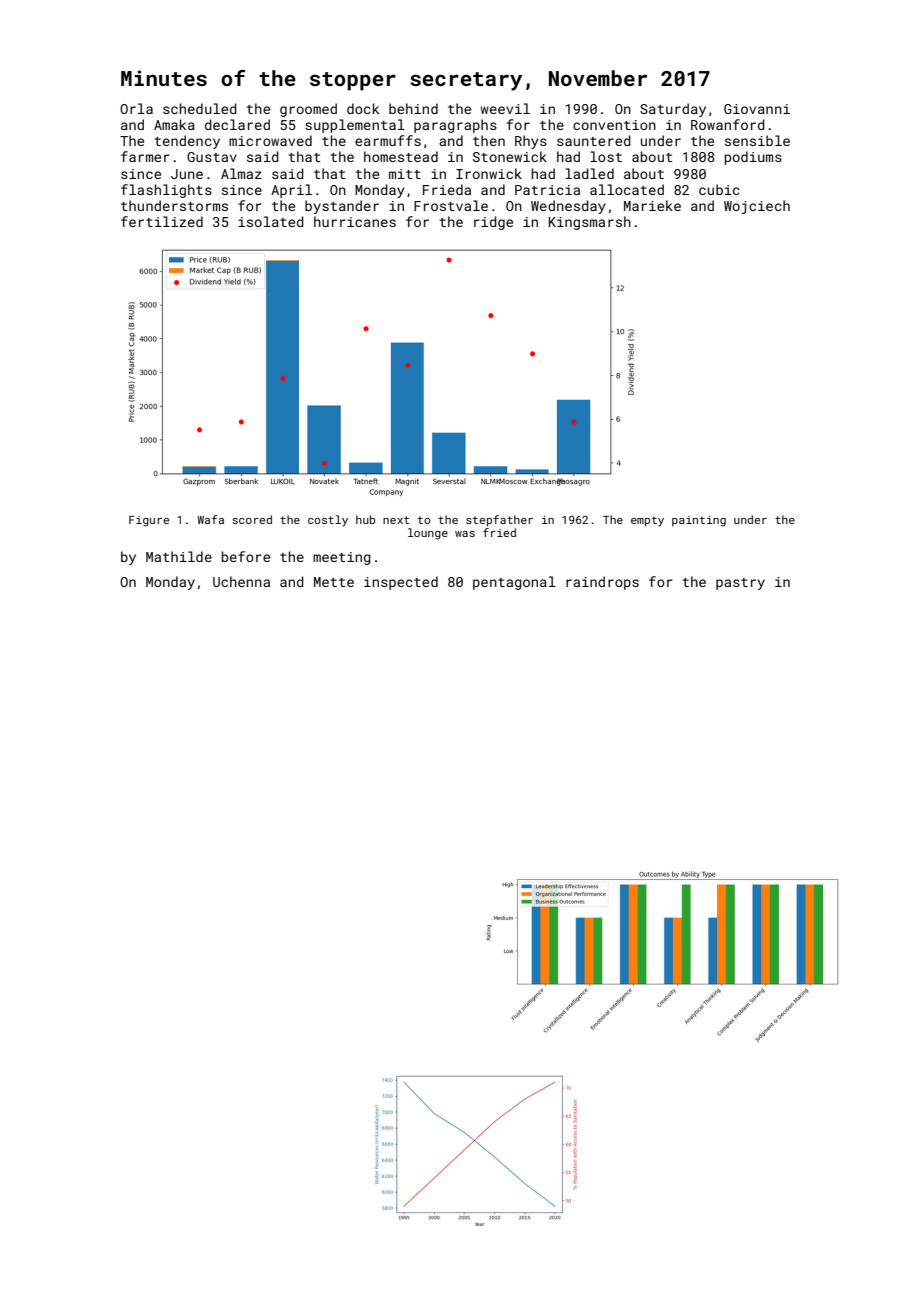 This page has width=924, height=1308. Describe the element at coordinates (241, 581) in the page. I see `Uchenna` at that location.
